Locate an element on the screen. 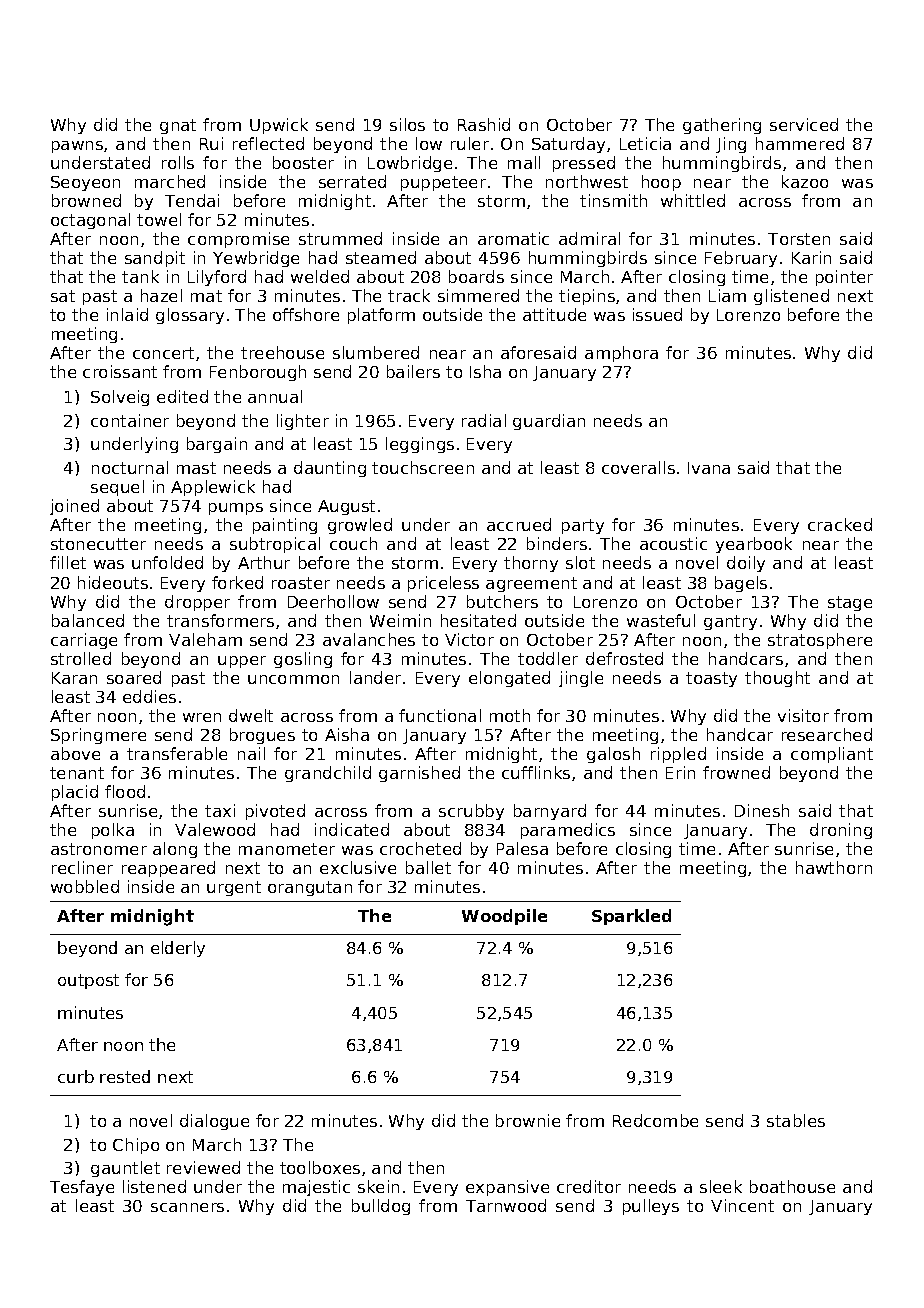  silos is located at coordinates (407, 124).
